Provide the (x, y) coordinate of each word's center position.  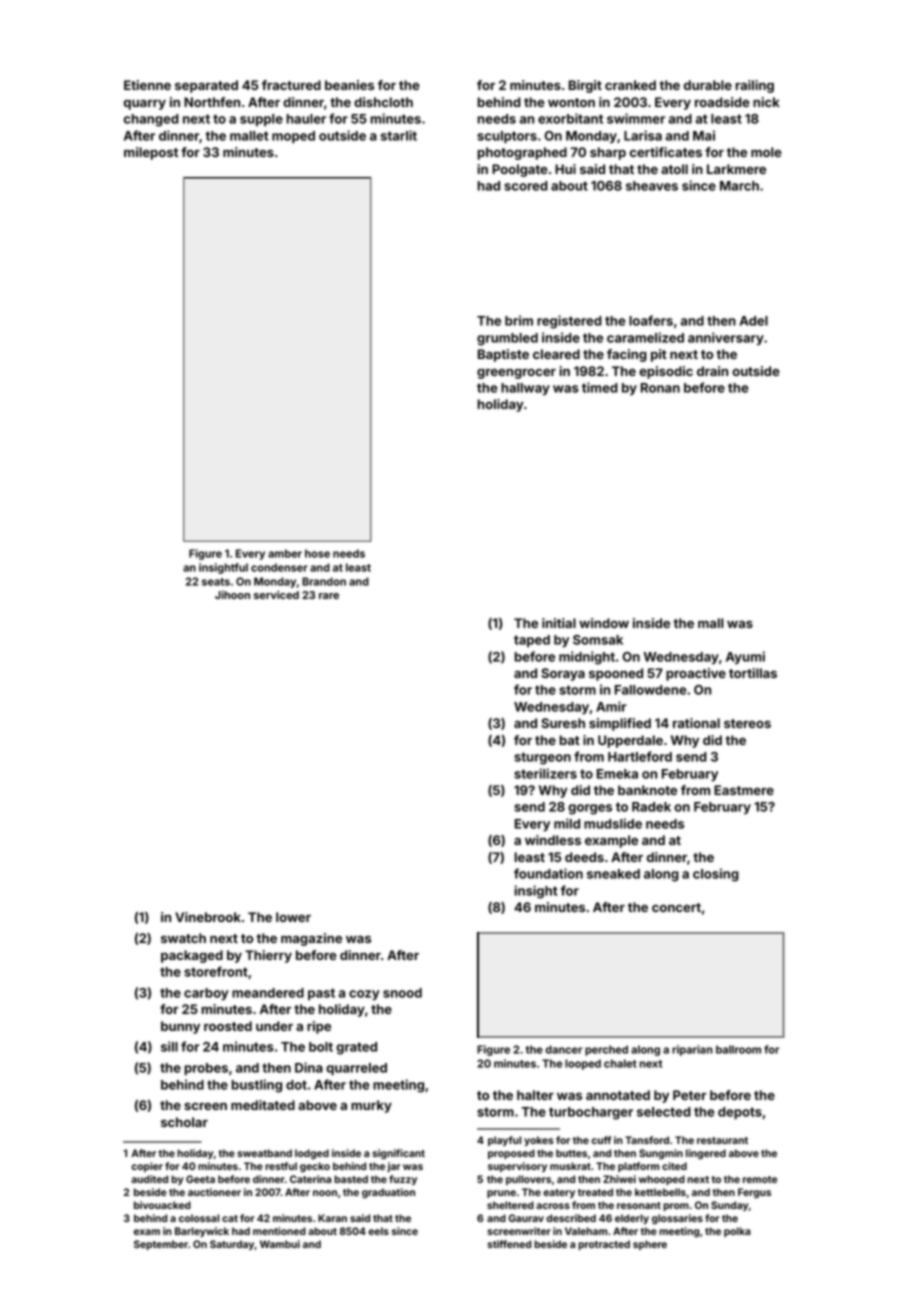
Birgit (585, 86)
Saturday (232, 1245)
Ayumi (745, 657)
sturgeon (542, 758)
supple (261, 120)
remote (760, 1179)
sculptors (507, 137)
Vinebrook (208, 917)
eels (378, 1231)
